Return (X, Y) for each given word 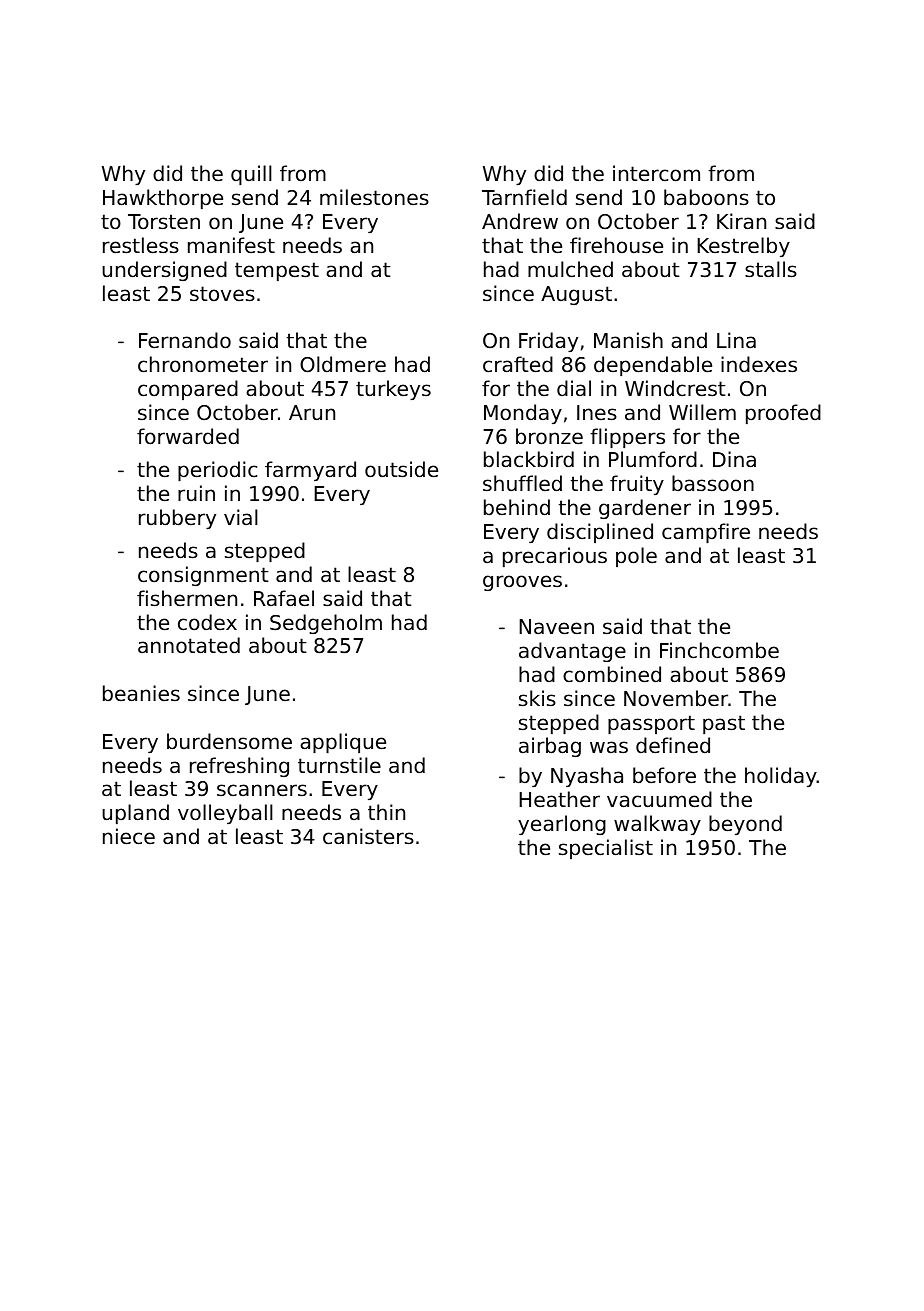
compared (188, 390)
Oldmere (343, 364)
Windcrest (675, 388)
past (724, 724)
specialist (606, 849)
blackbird (529, 459)
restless (141, 245)
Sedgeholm (326, 624)
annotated (189, 645)
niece (129, 836)
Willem (702, 412)
